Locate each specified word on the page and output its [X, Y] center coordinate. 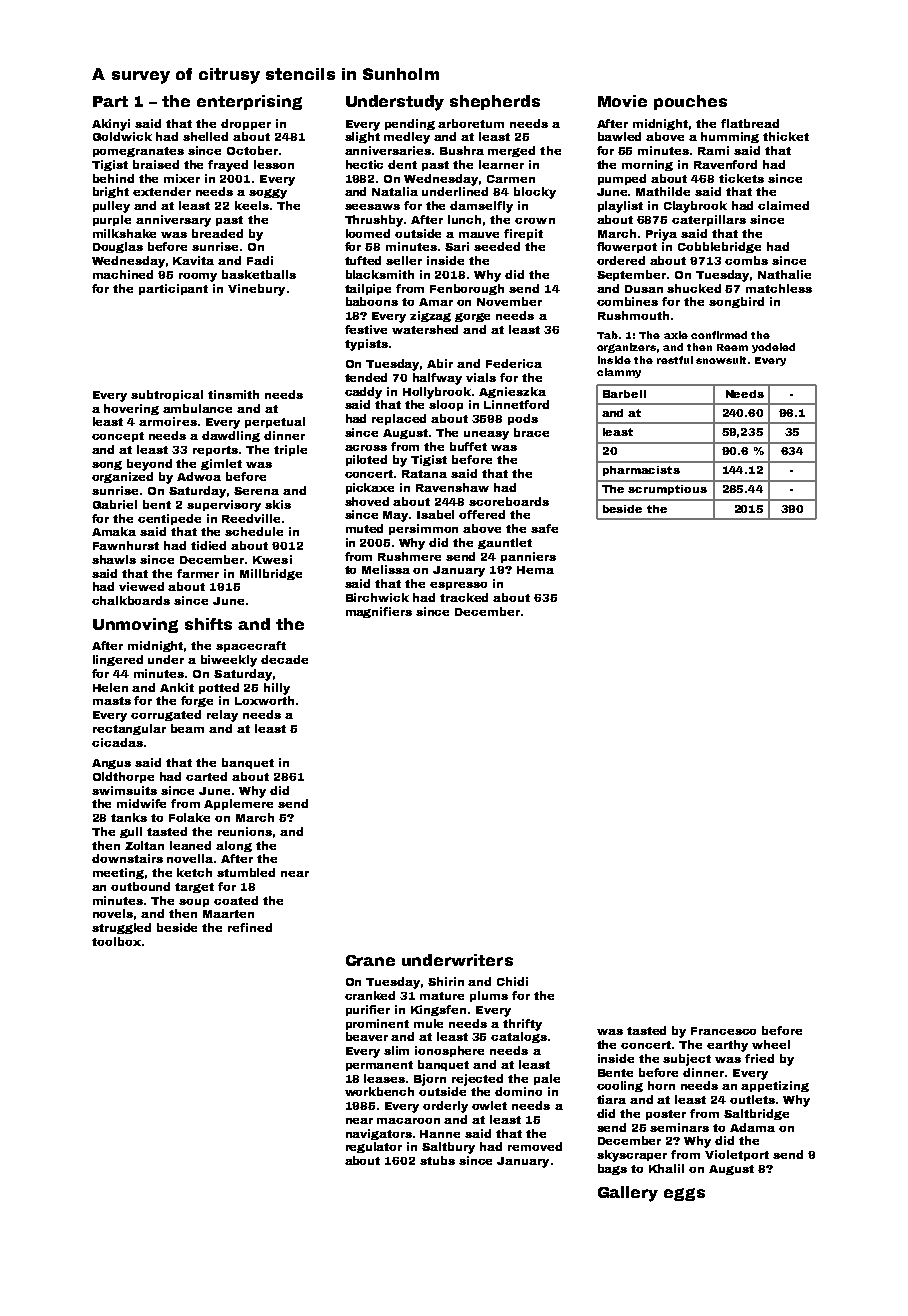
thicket [786, 136]
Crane [370, 960]
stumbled [246, 872]
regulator [374, 1147]
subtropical [167, 395]
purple [112, 220]
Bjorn [430, 1080]
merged [511, 151]
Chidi [512, 981]
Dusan [644, 289]
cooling [620, 1086]
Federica [514, 363]
